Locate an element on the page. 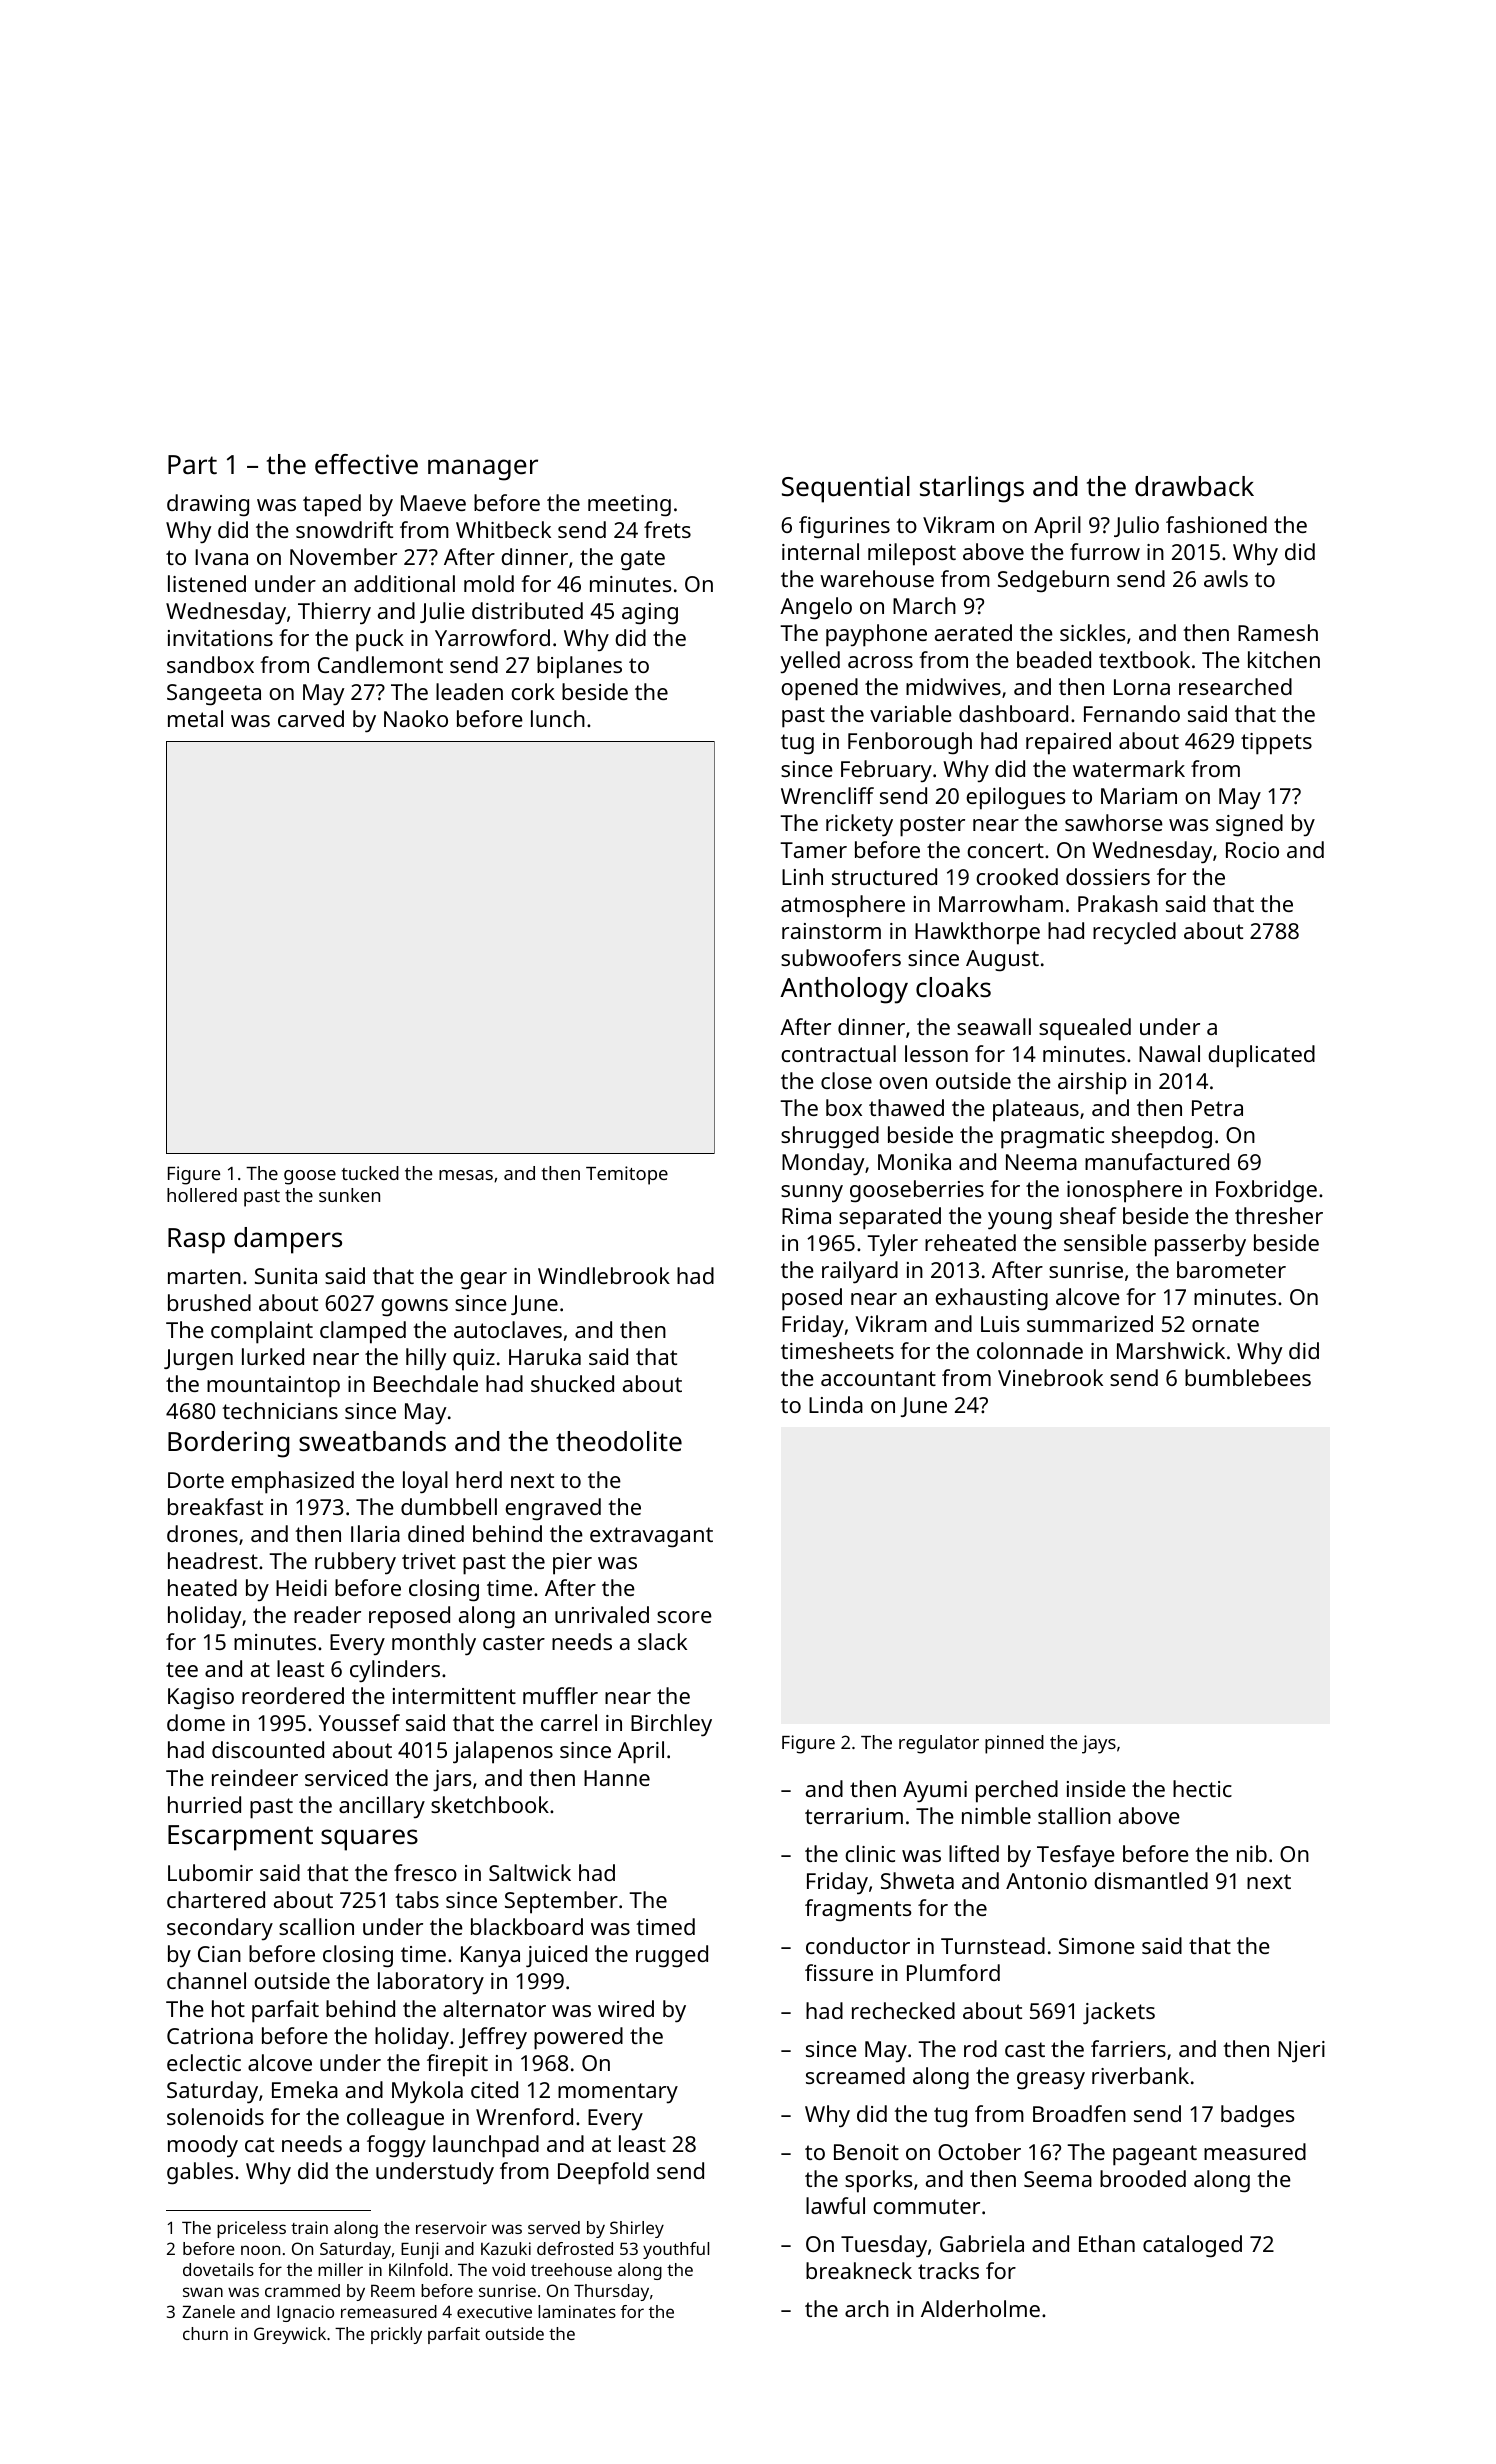 The width and height of the image is (1496, 2464). meeting is located at coordinates (629, 506).
